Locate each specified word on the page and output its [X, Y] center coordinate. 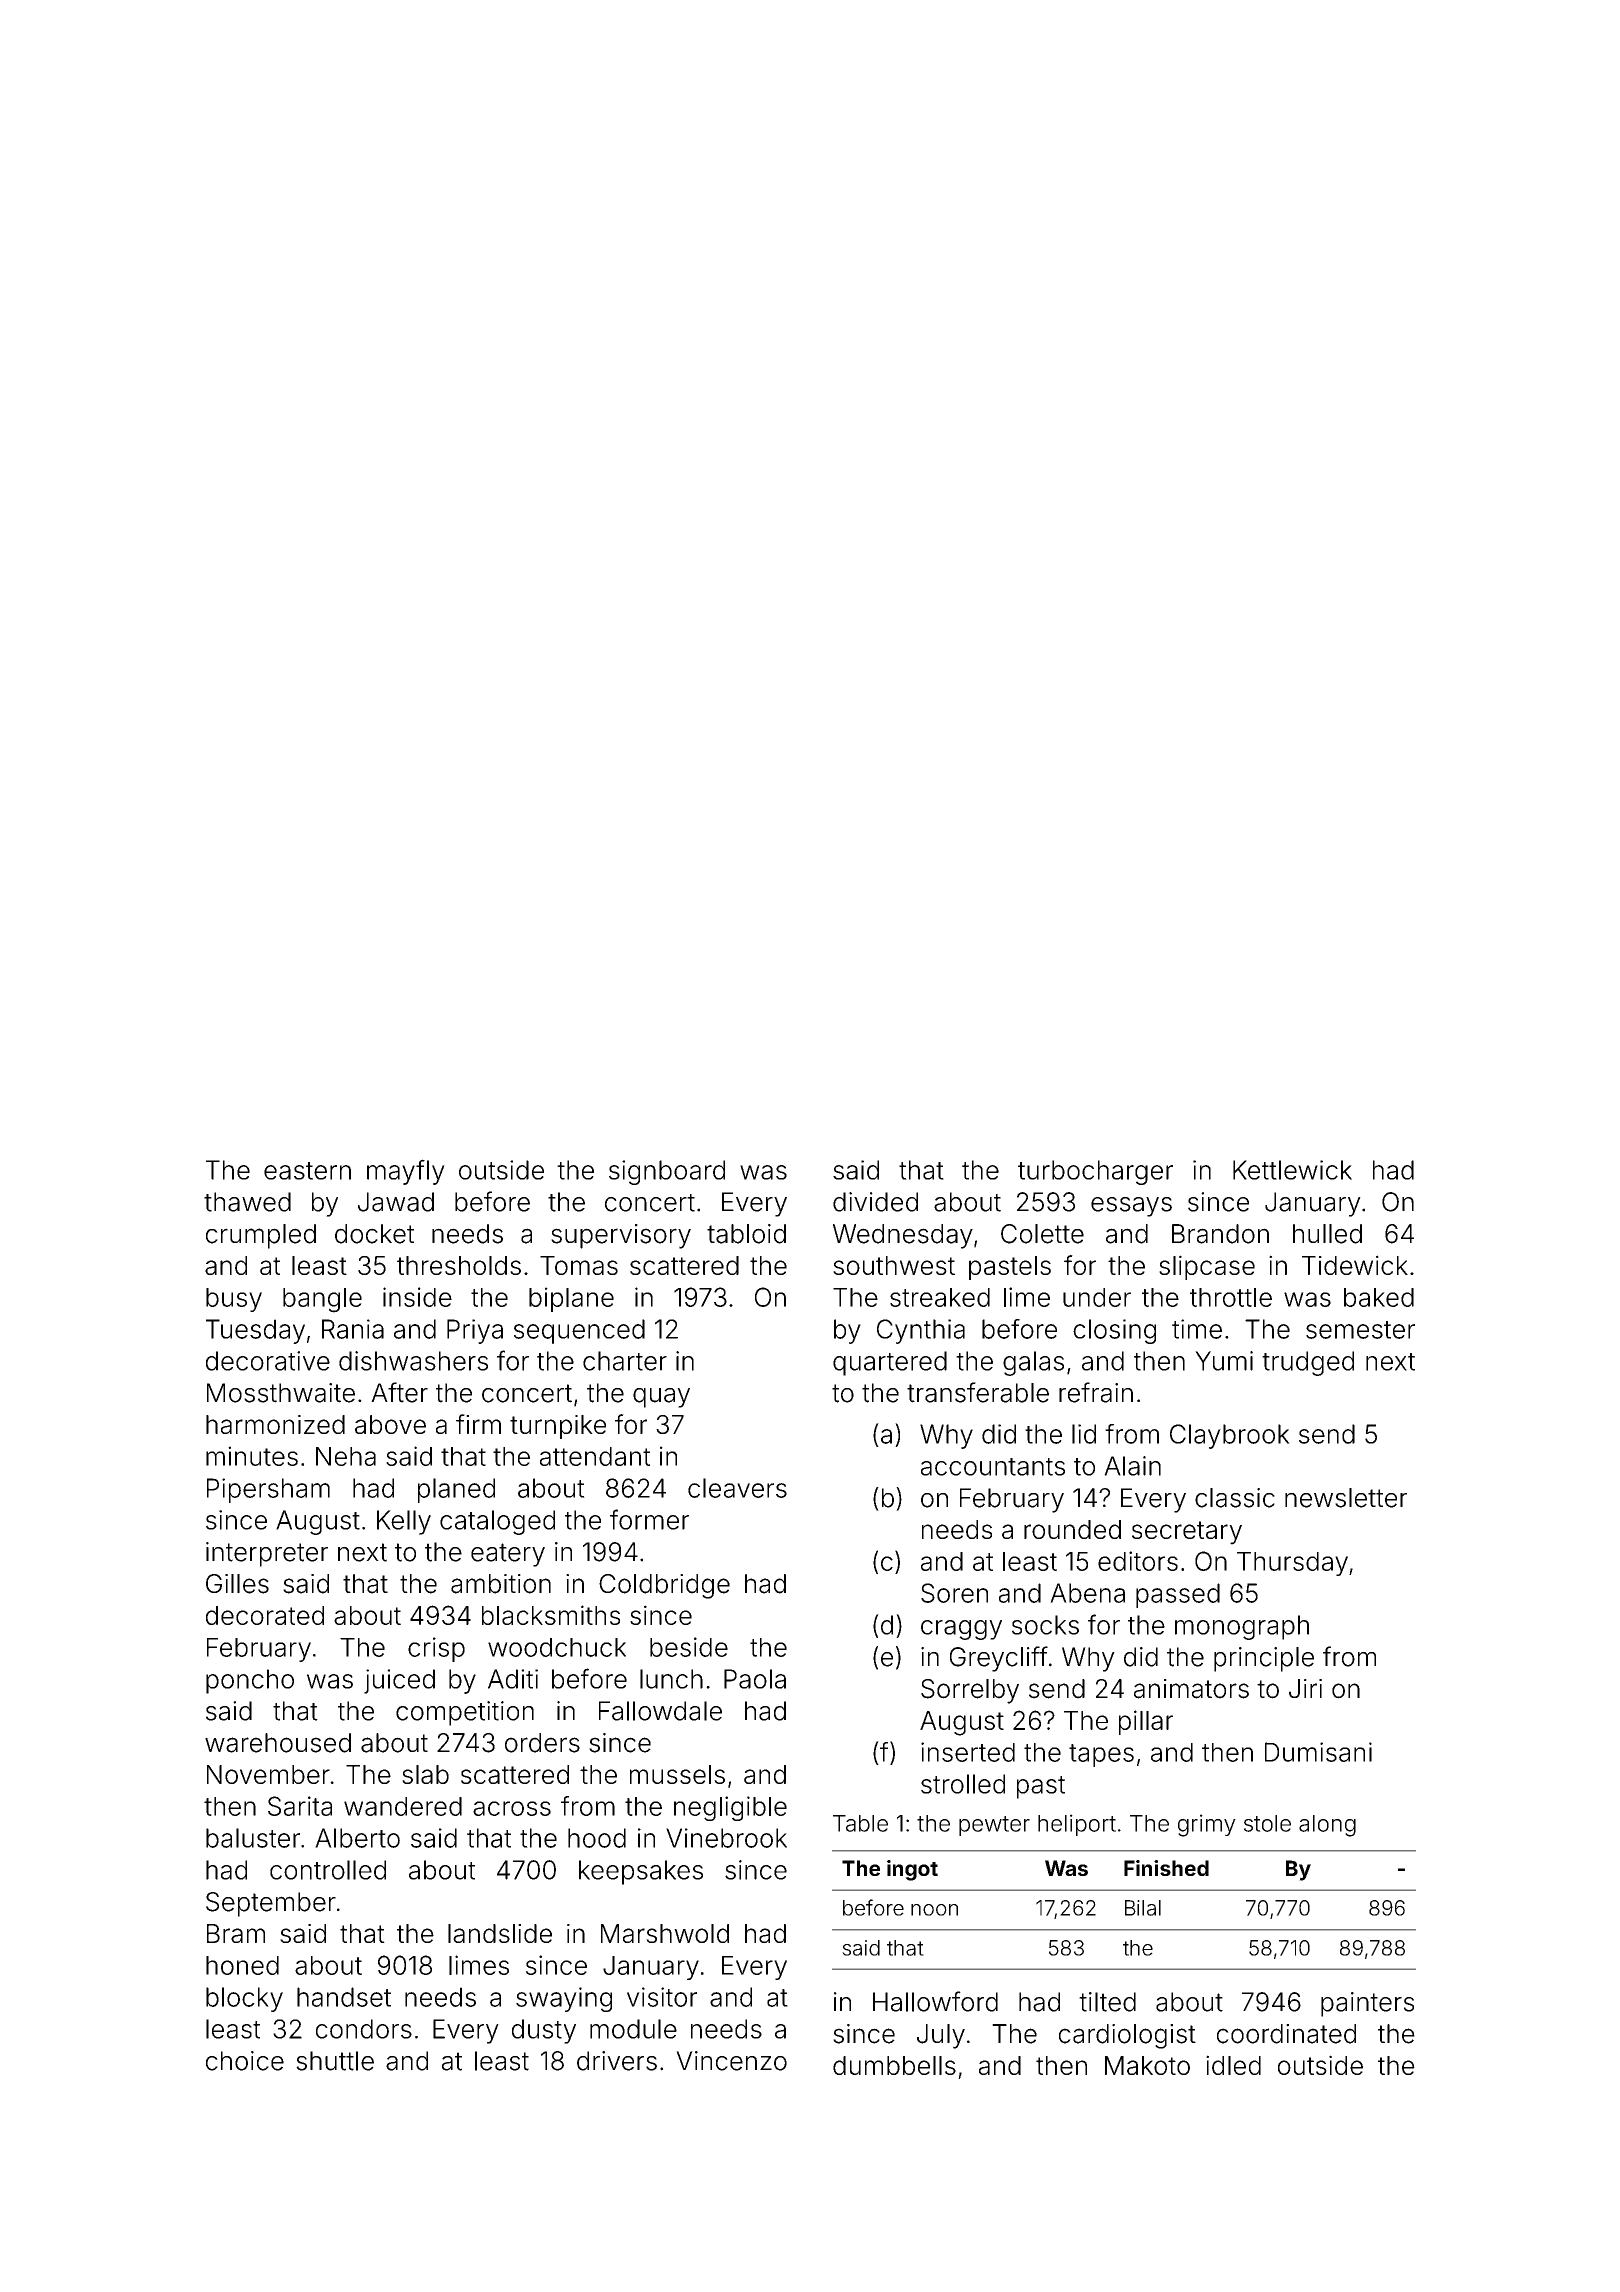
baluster [253, 1838]
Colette [1042, 1234]
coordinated [1286, 2034]
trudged [1308, 1363]
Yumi [1224, 1361]
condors [364, 2029]
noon [934, 1910]
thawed [247, 1202]
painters [1367, 2004]
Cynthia [921, 1331]
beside [689, 1647]
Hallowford [935, 2001]
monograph [1242, 1627]
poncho [250, 1681]
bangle [322, 1300]
